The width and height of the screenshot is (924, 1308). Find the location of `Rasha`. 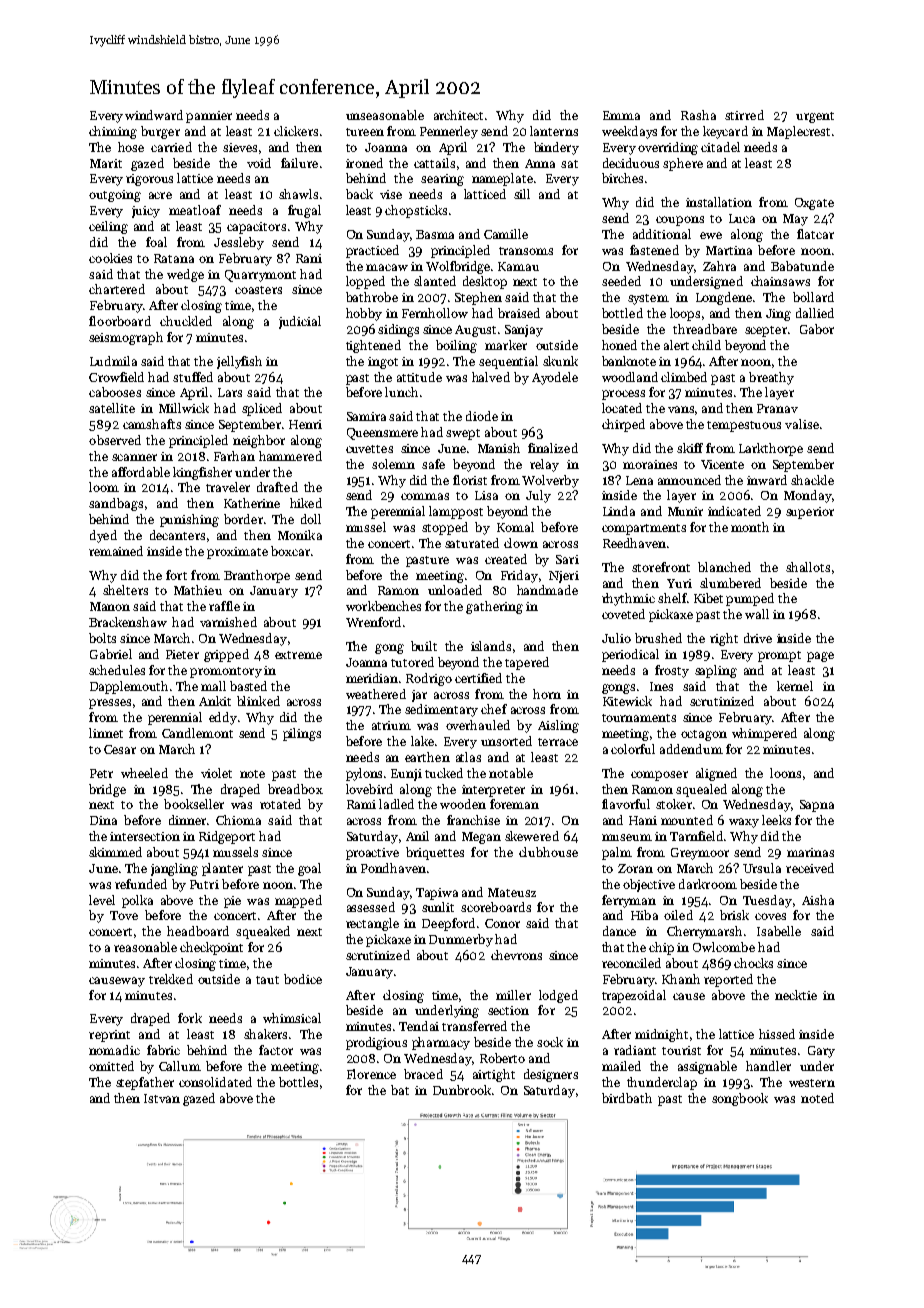

Rasha is located at coordinates (698, 115).
